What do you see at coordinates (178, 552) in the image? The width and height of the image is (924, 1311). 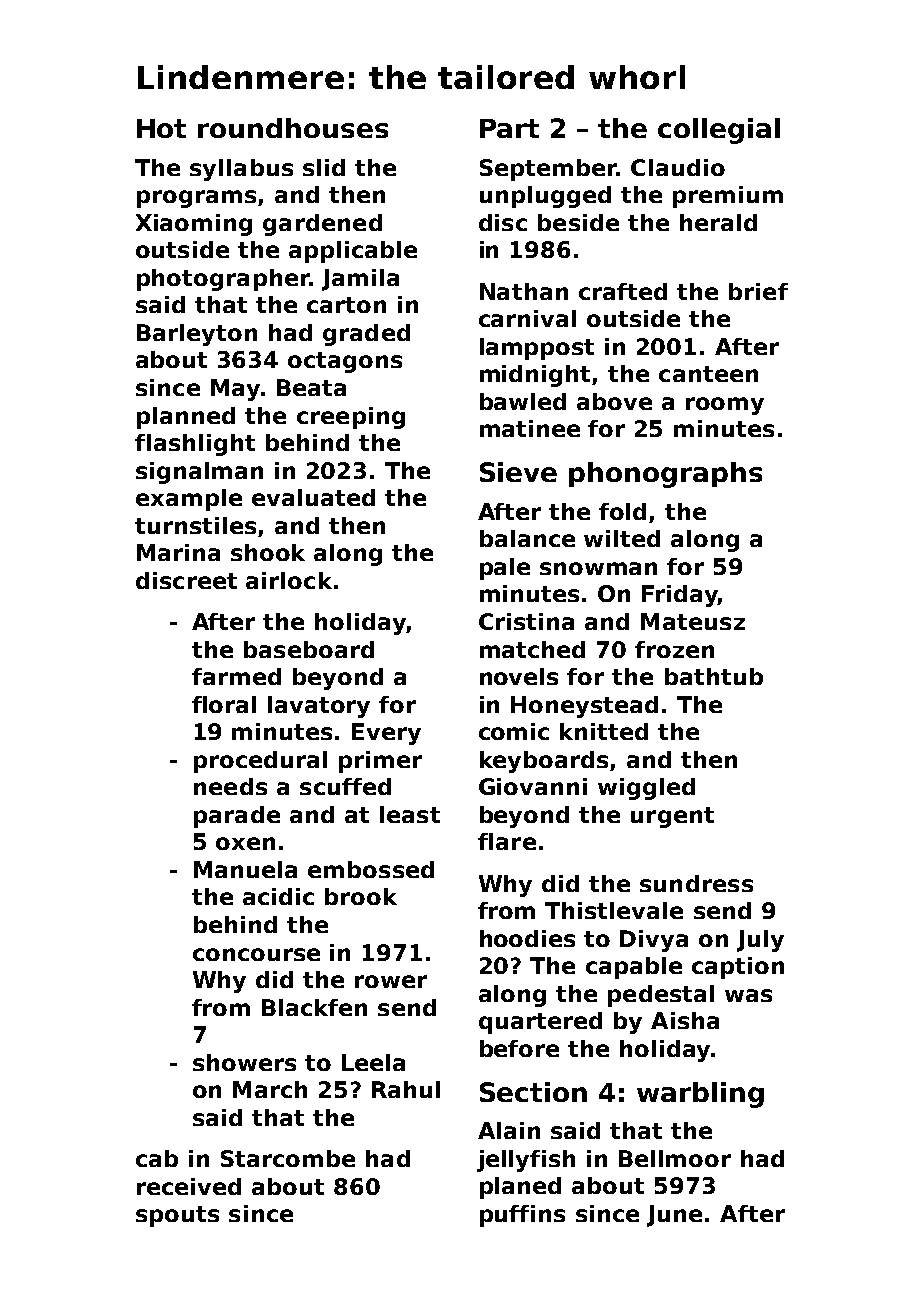 I see `Marina` at bounding box center [178, 552].
